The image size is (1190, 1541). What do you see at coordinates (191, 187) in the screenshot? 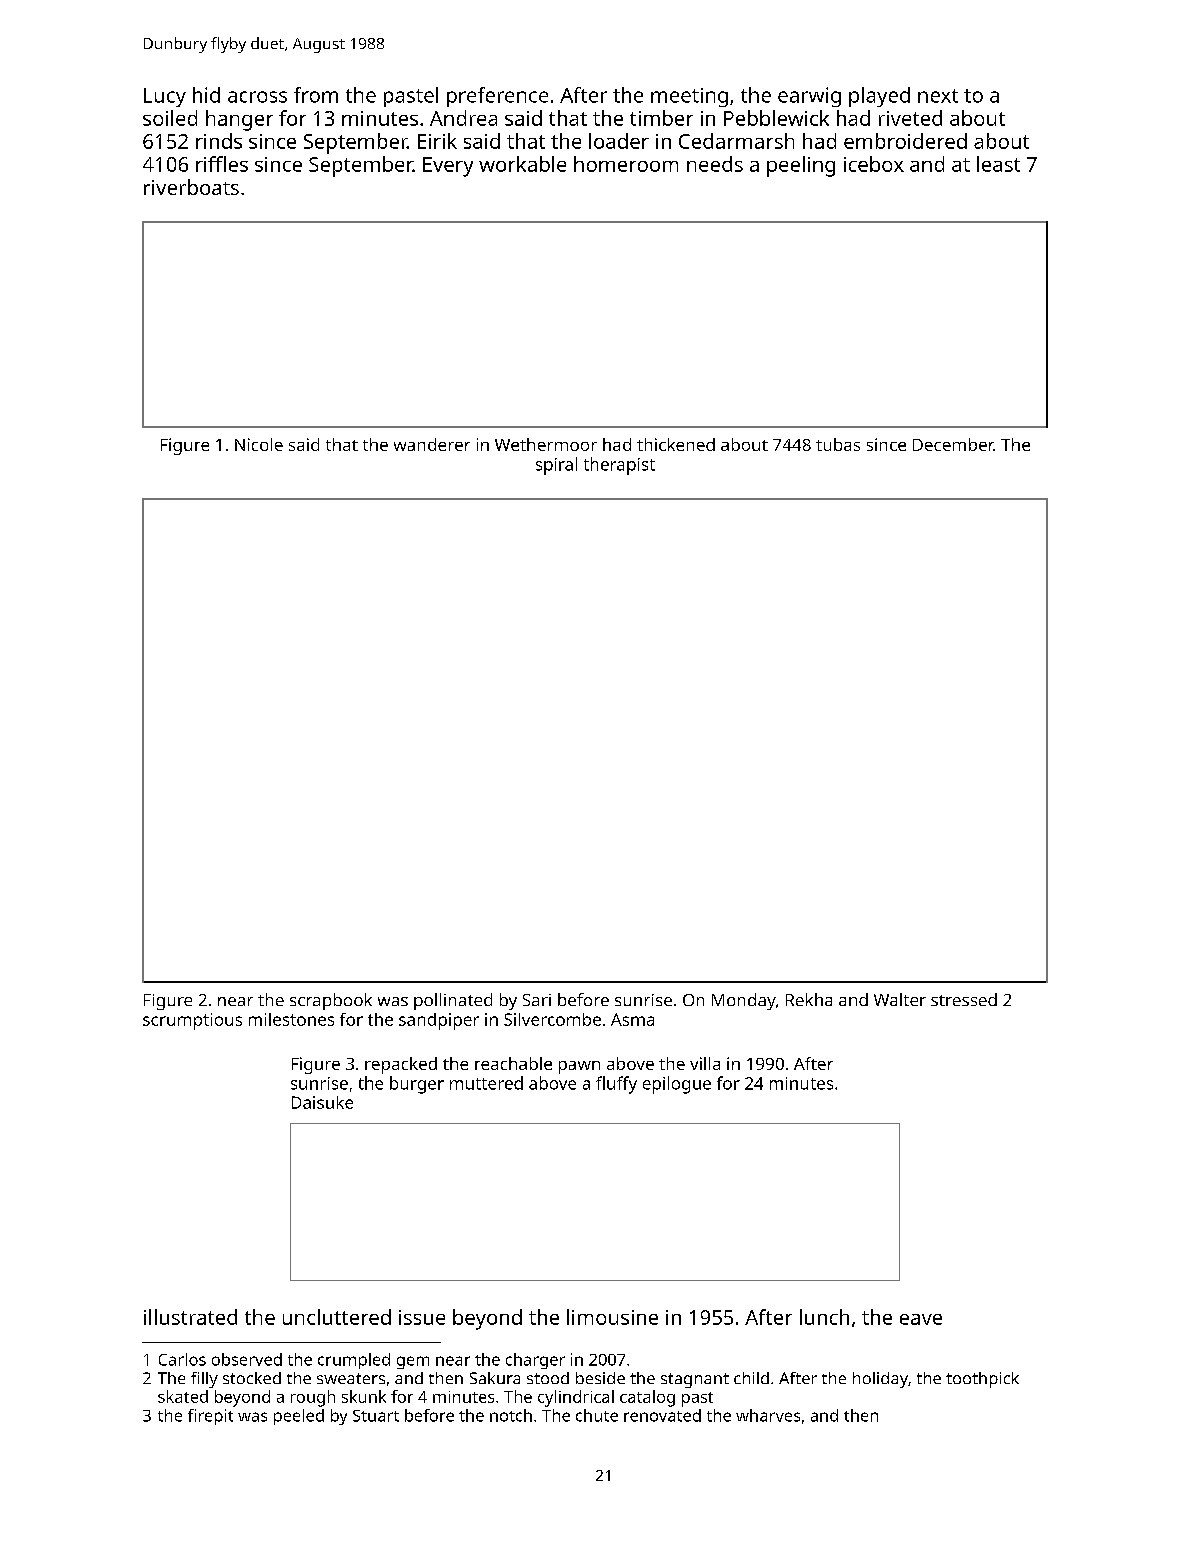
I see `riverboats` at bounding box center [191, 187].
